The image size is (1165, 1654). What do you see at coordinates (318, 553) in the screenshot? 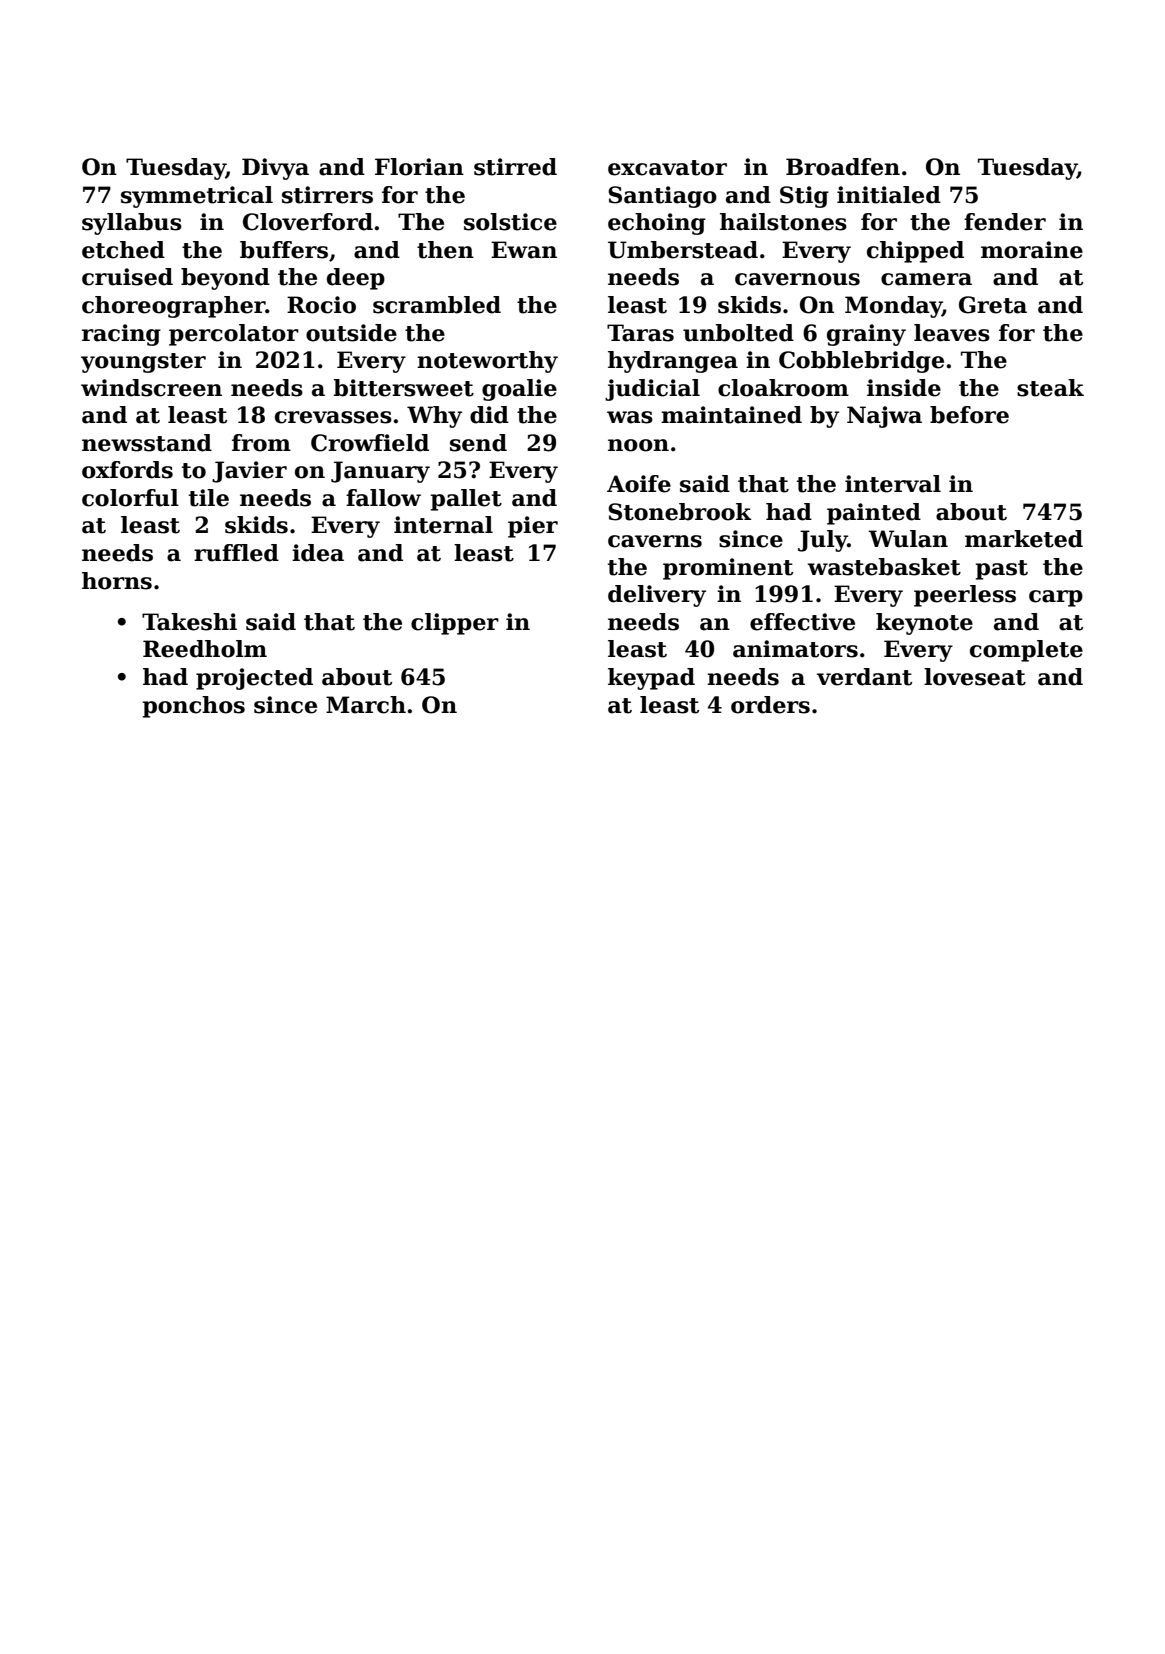
I see `idea` at bounding box center [318, 553].
